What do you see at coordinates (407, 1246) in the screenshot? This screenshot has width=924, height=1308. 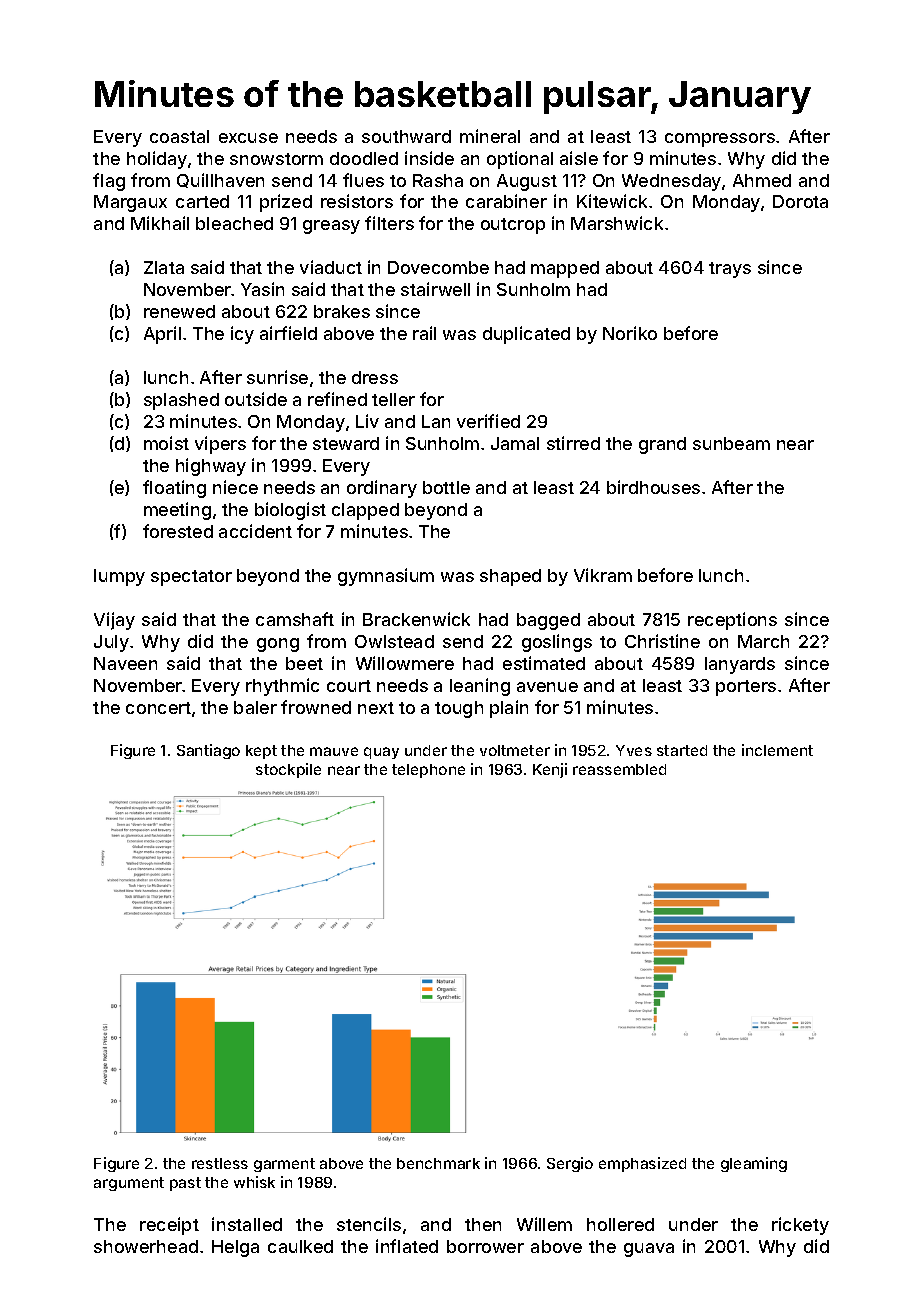 I see `inflated` at bounding box center [407, 1246].
